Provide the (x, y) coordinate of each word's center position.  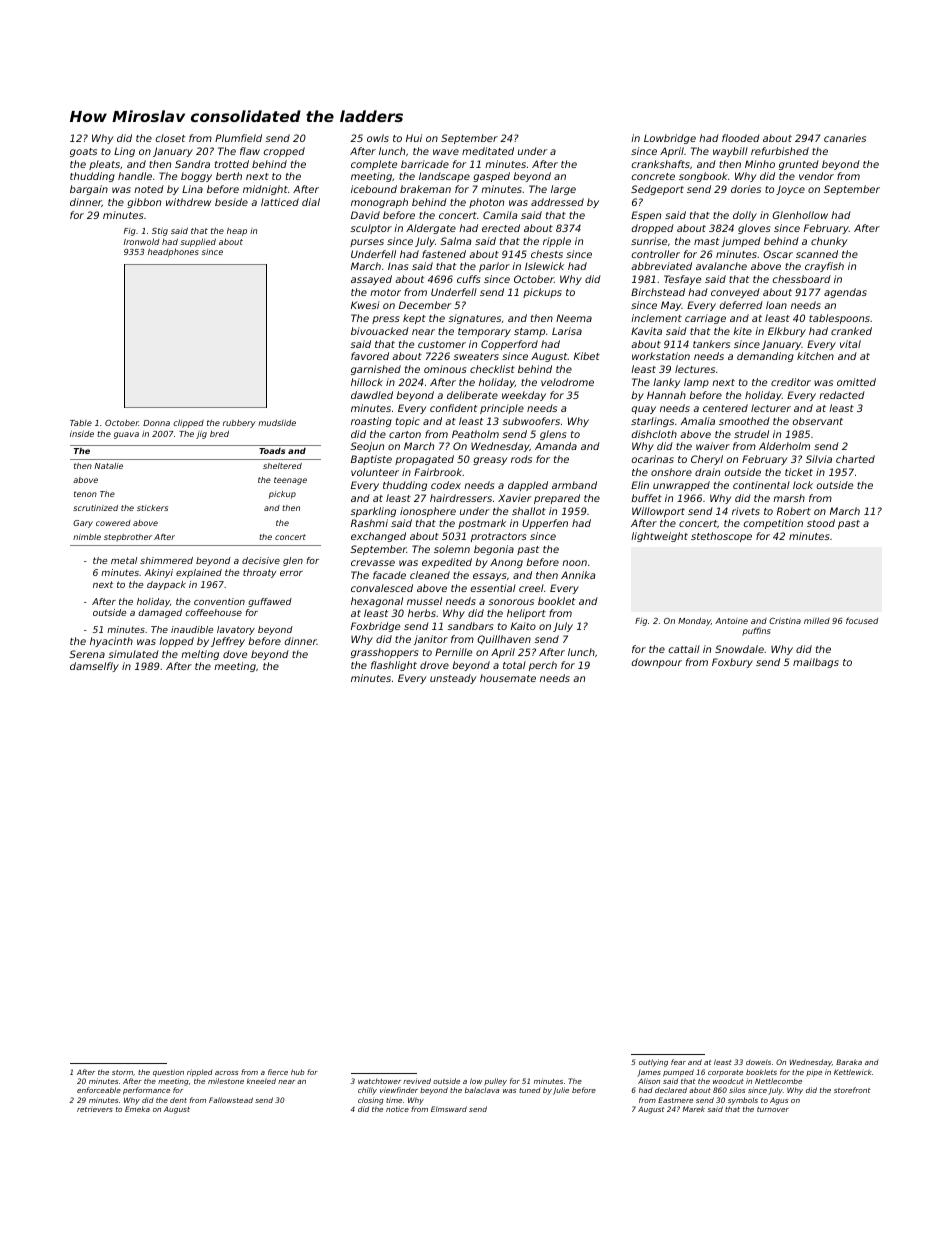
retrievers (95, 1109)
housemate (508, 678)
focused (862, 620)
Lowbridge (670, 139)
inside (82, 433)
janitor (431, 640)
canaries (845, 138)
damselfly (94, 667)
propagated (424, 460)
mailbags (816, 663)
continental (761, 485)
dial (311, 202)
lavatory (236, 630)
